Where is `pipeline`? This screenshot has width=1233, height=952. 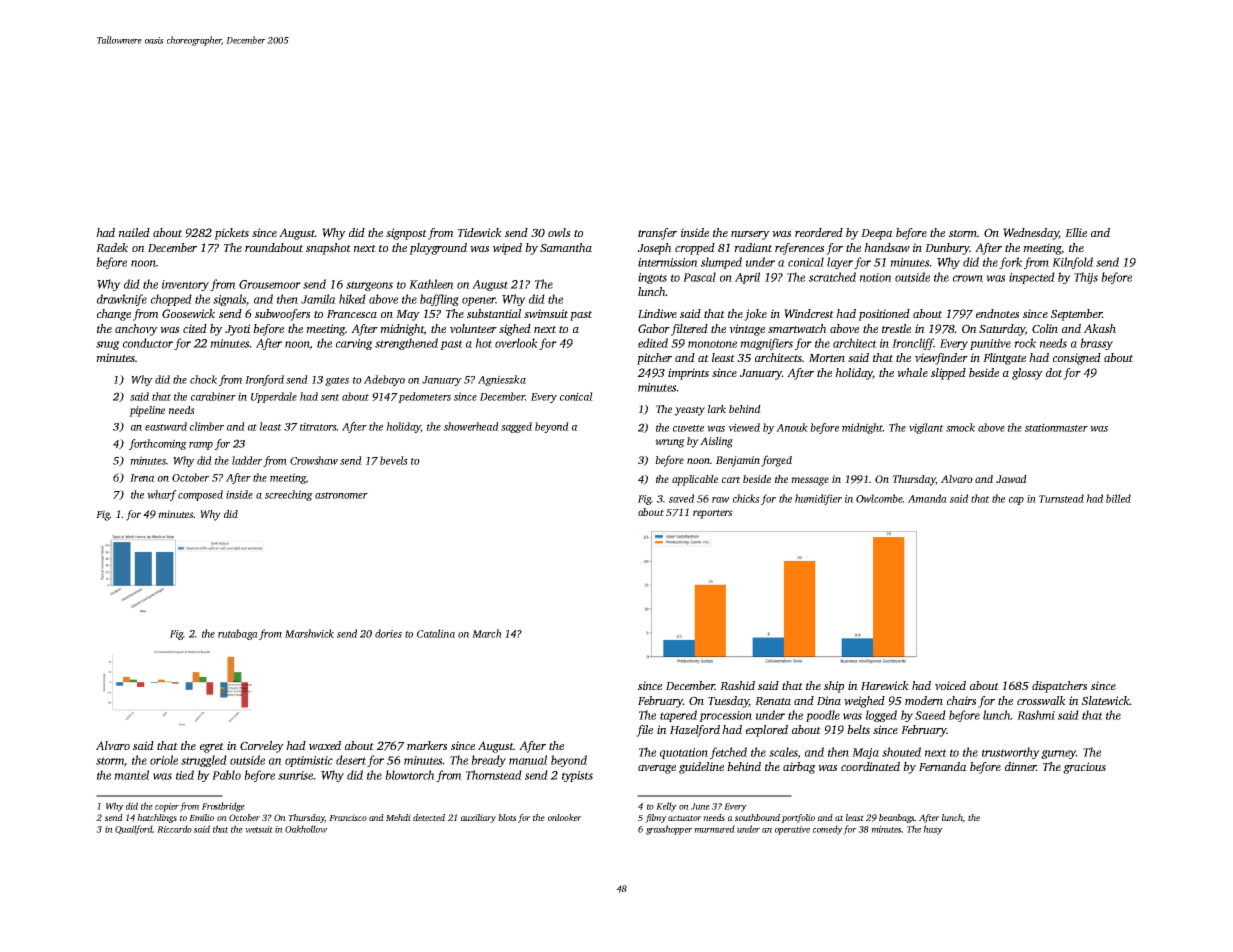
pipeline is located at coordinates (147, 411).
